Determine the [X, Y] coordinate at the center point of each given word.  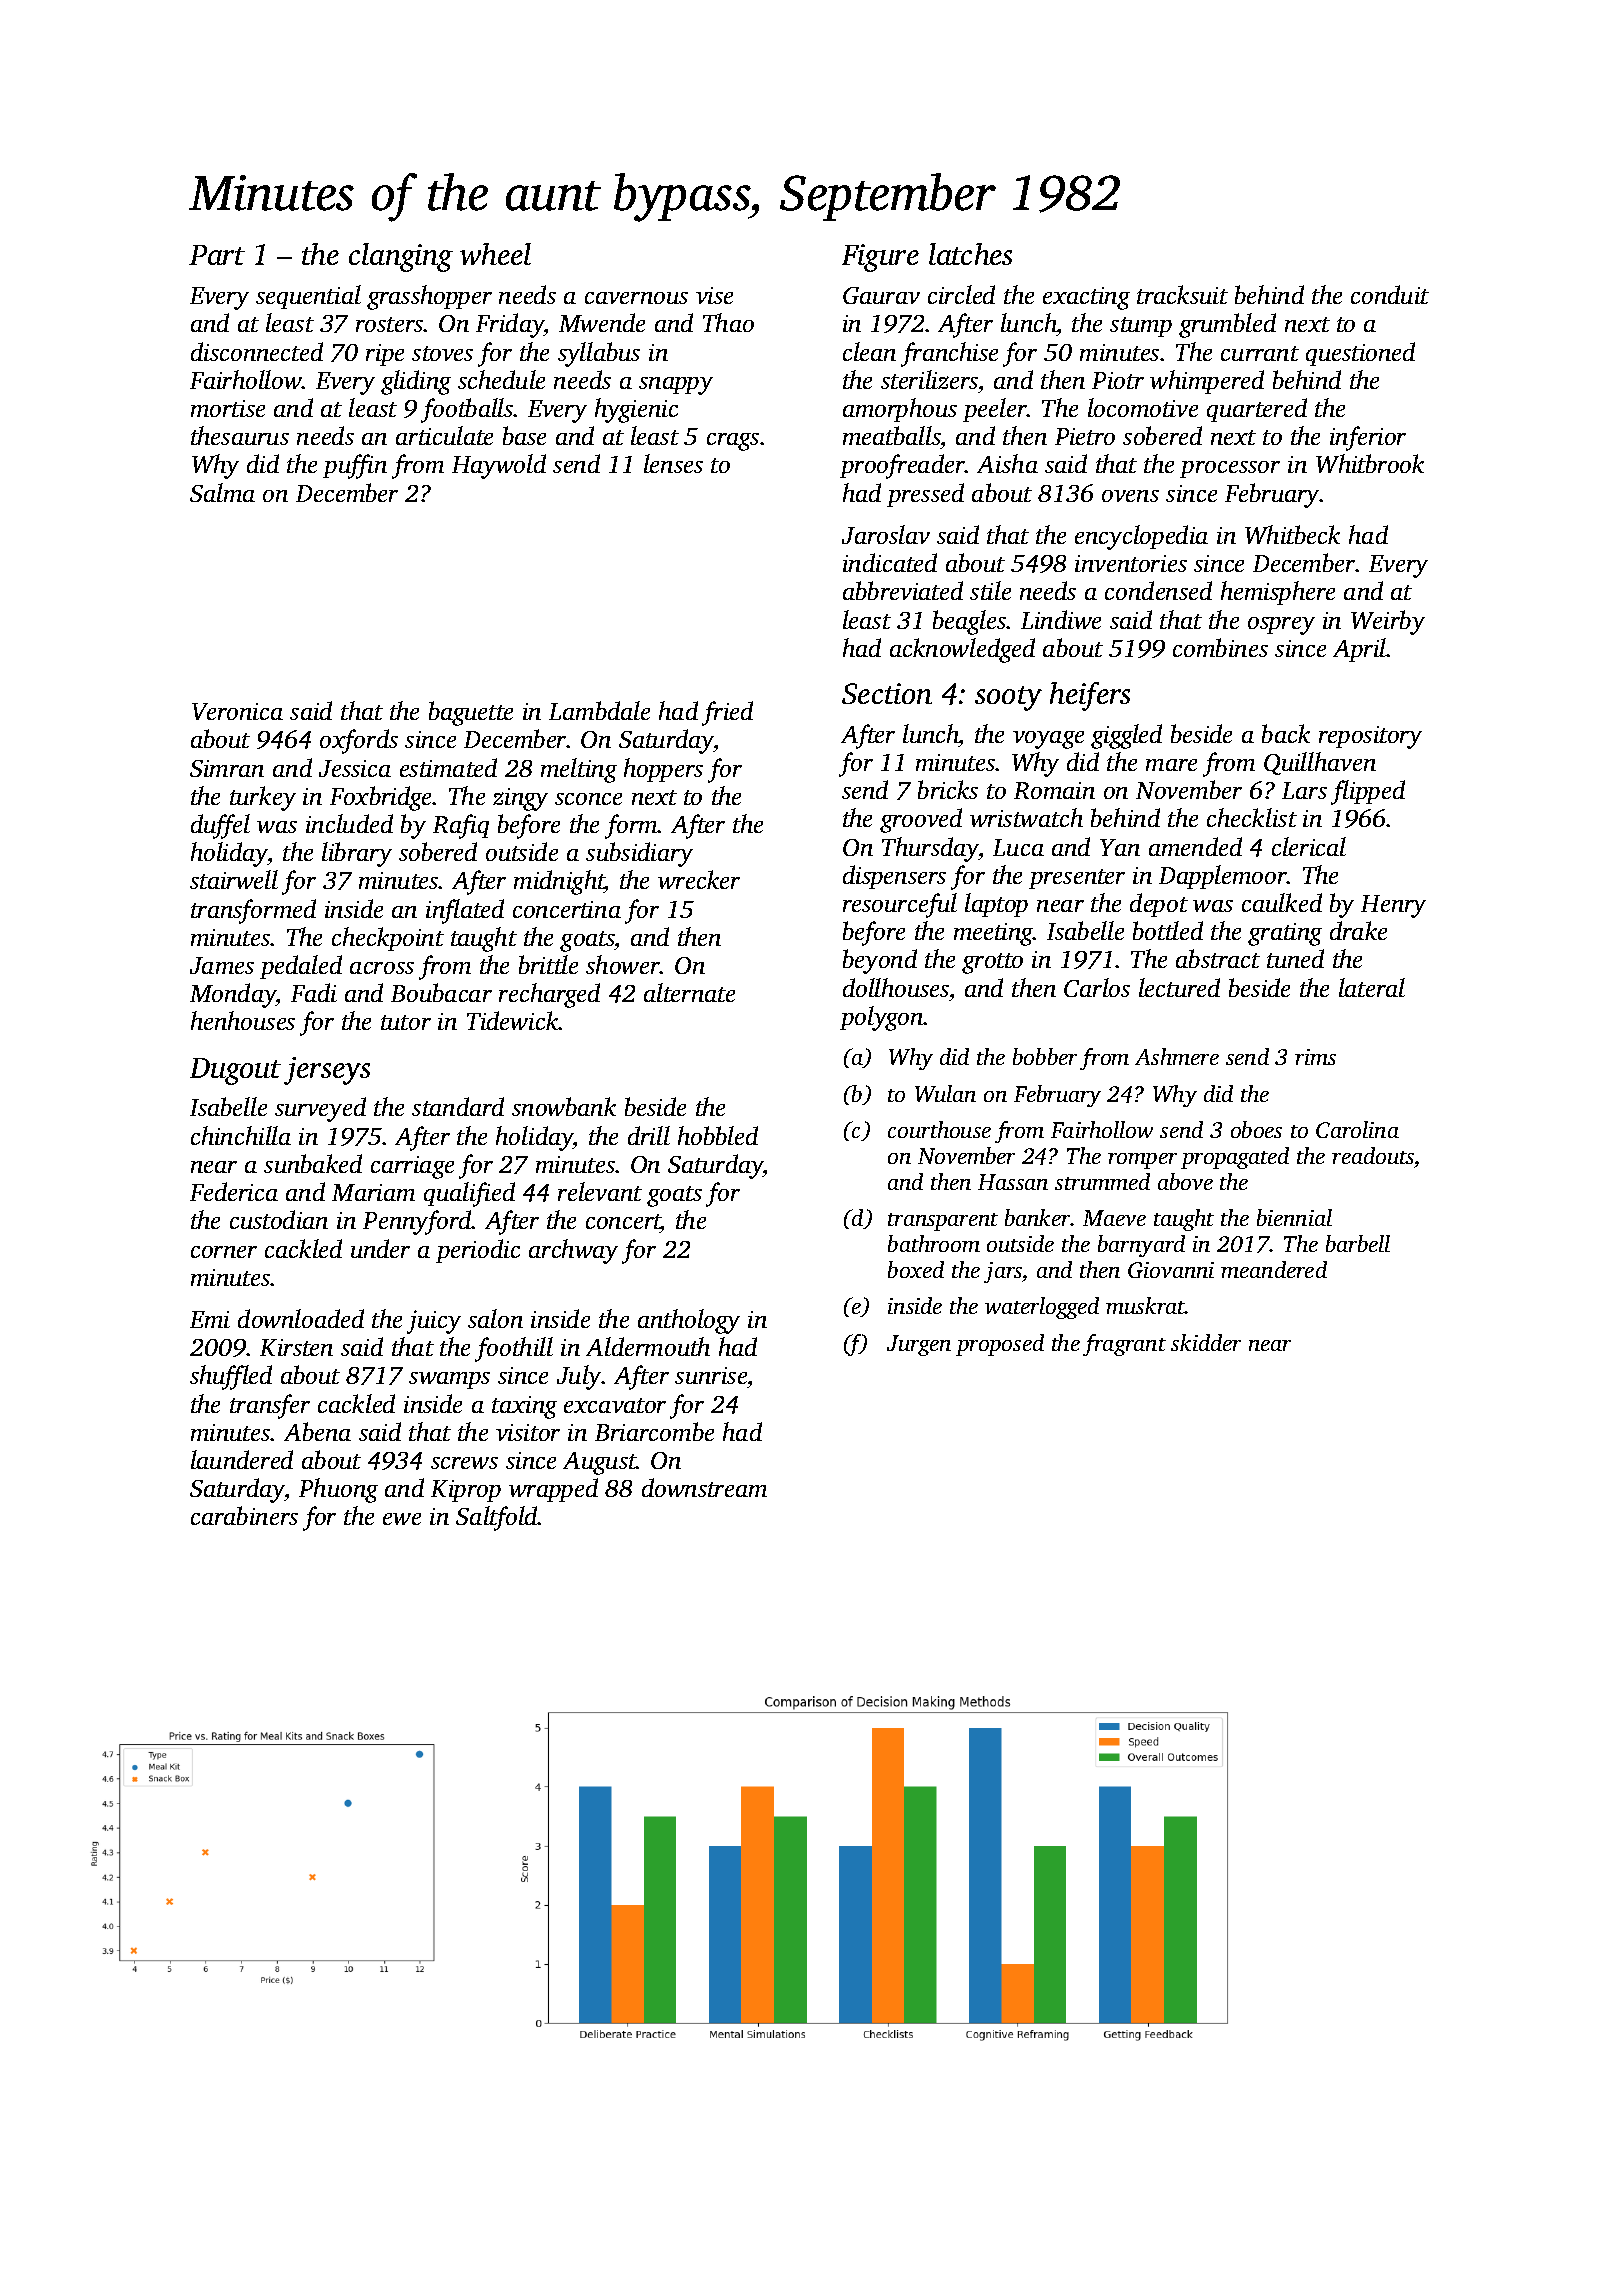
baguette [471, 713]
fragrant [1124, 1345]
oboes [1256, 1129]
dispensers [894, 877]
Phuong [338, 1490]
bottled [1168, 930]
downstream [704, 1487]
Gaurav [881, 295]
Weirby [1388, 622]
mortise [228, 408]
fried [727, 713]
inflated [465, 911]
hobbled [718, 1135]
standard [458, 1106]
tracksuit [1182, 294]
